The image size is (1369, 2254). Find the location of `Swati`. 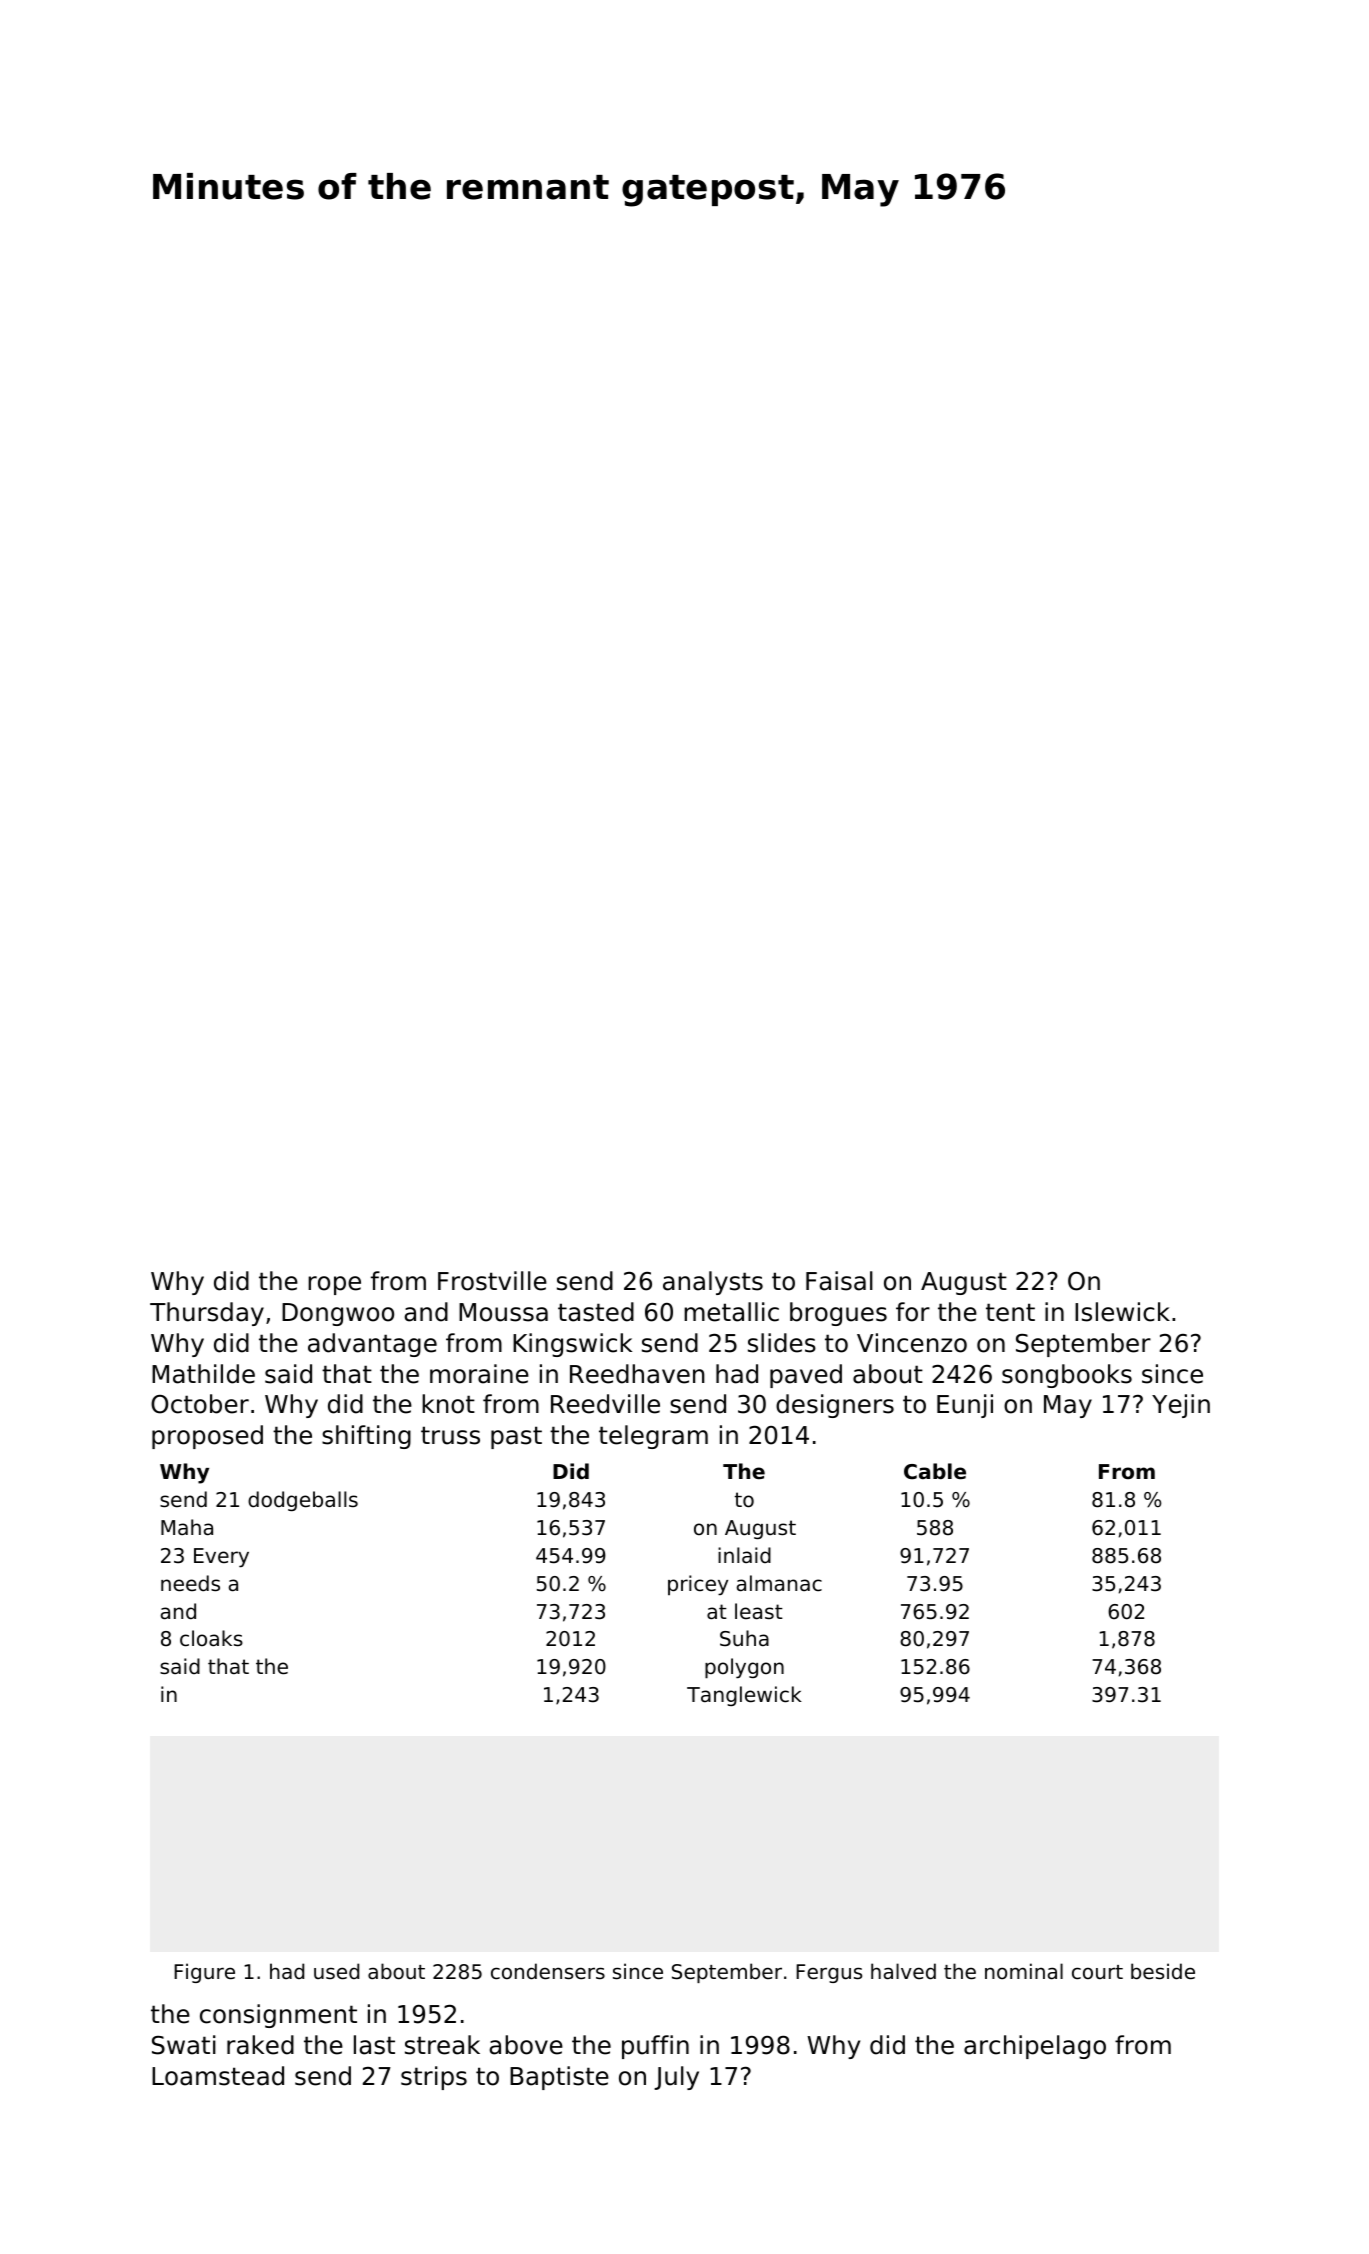

Swati is located at coordinates (184, 2045).
